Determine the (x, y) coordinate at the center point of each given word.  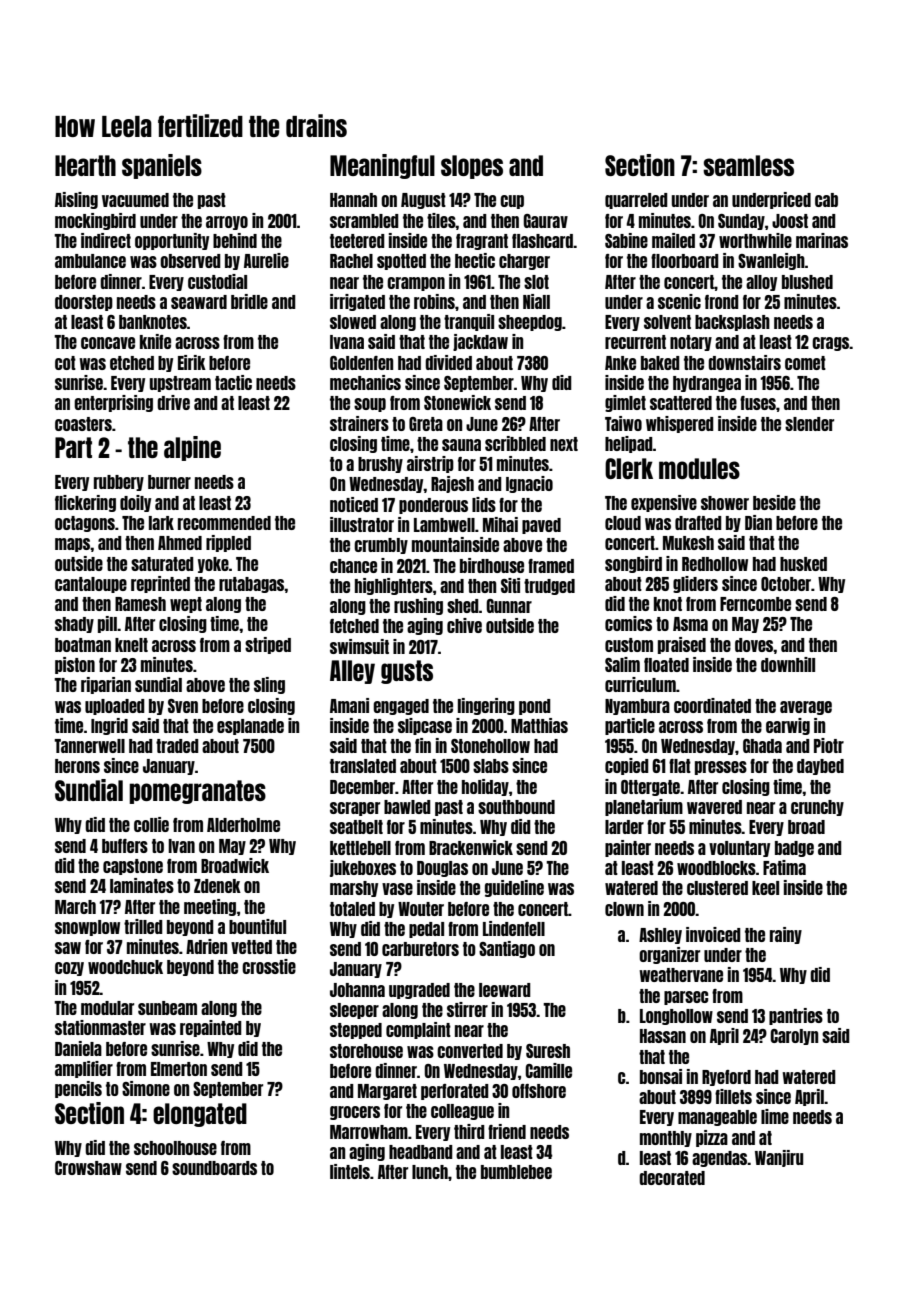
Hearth (85, 165)
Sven (183, 706)
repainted (211, 1028)
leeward (505, 990)
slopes (472, 167)
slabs (491, 766)
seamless (748, 165)
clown (624, 909)
